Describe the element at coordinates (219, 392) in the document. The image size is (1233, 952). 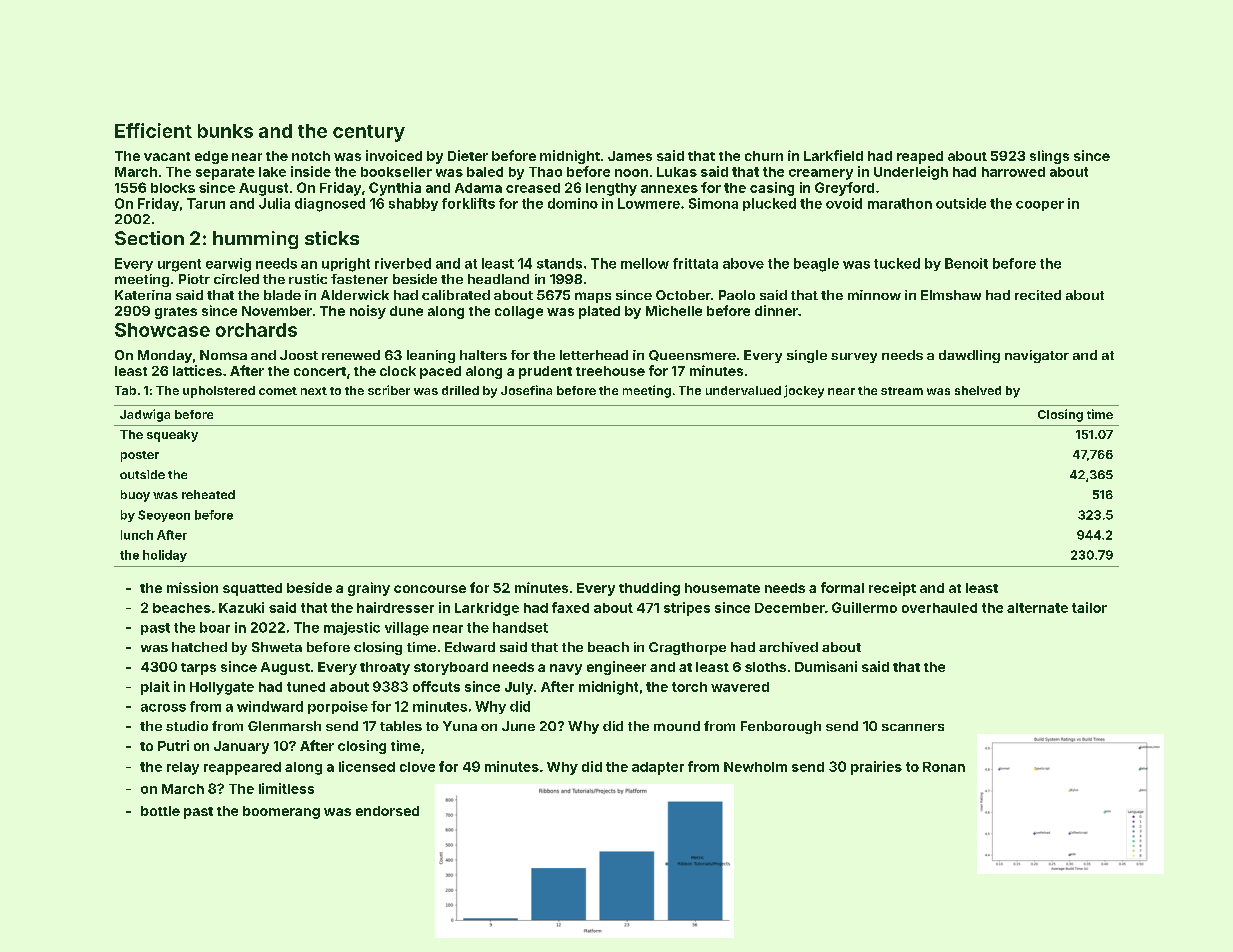
I see `upholstered` at that location.
